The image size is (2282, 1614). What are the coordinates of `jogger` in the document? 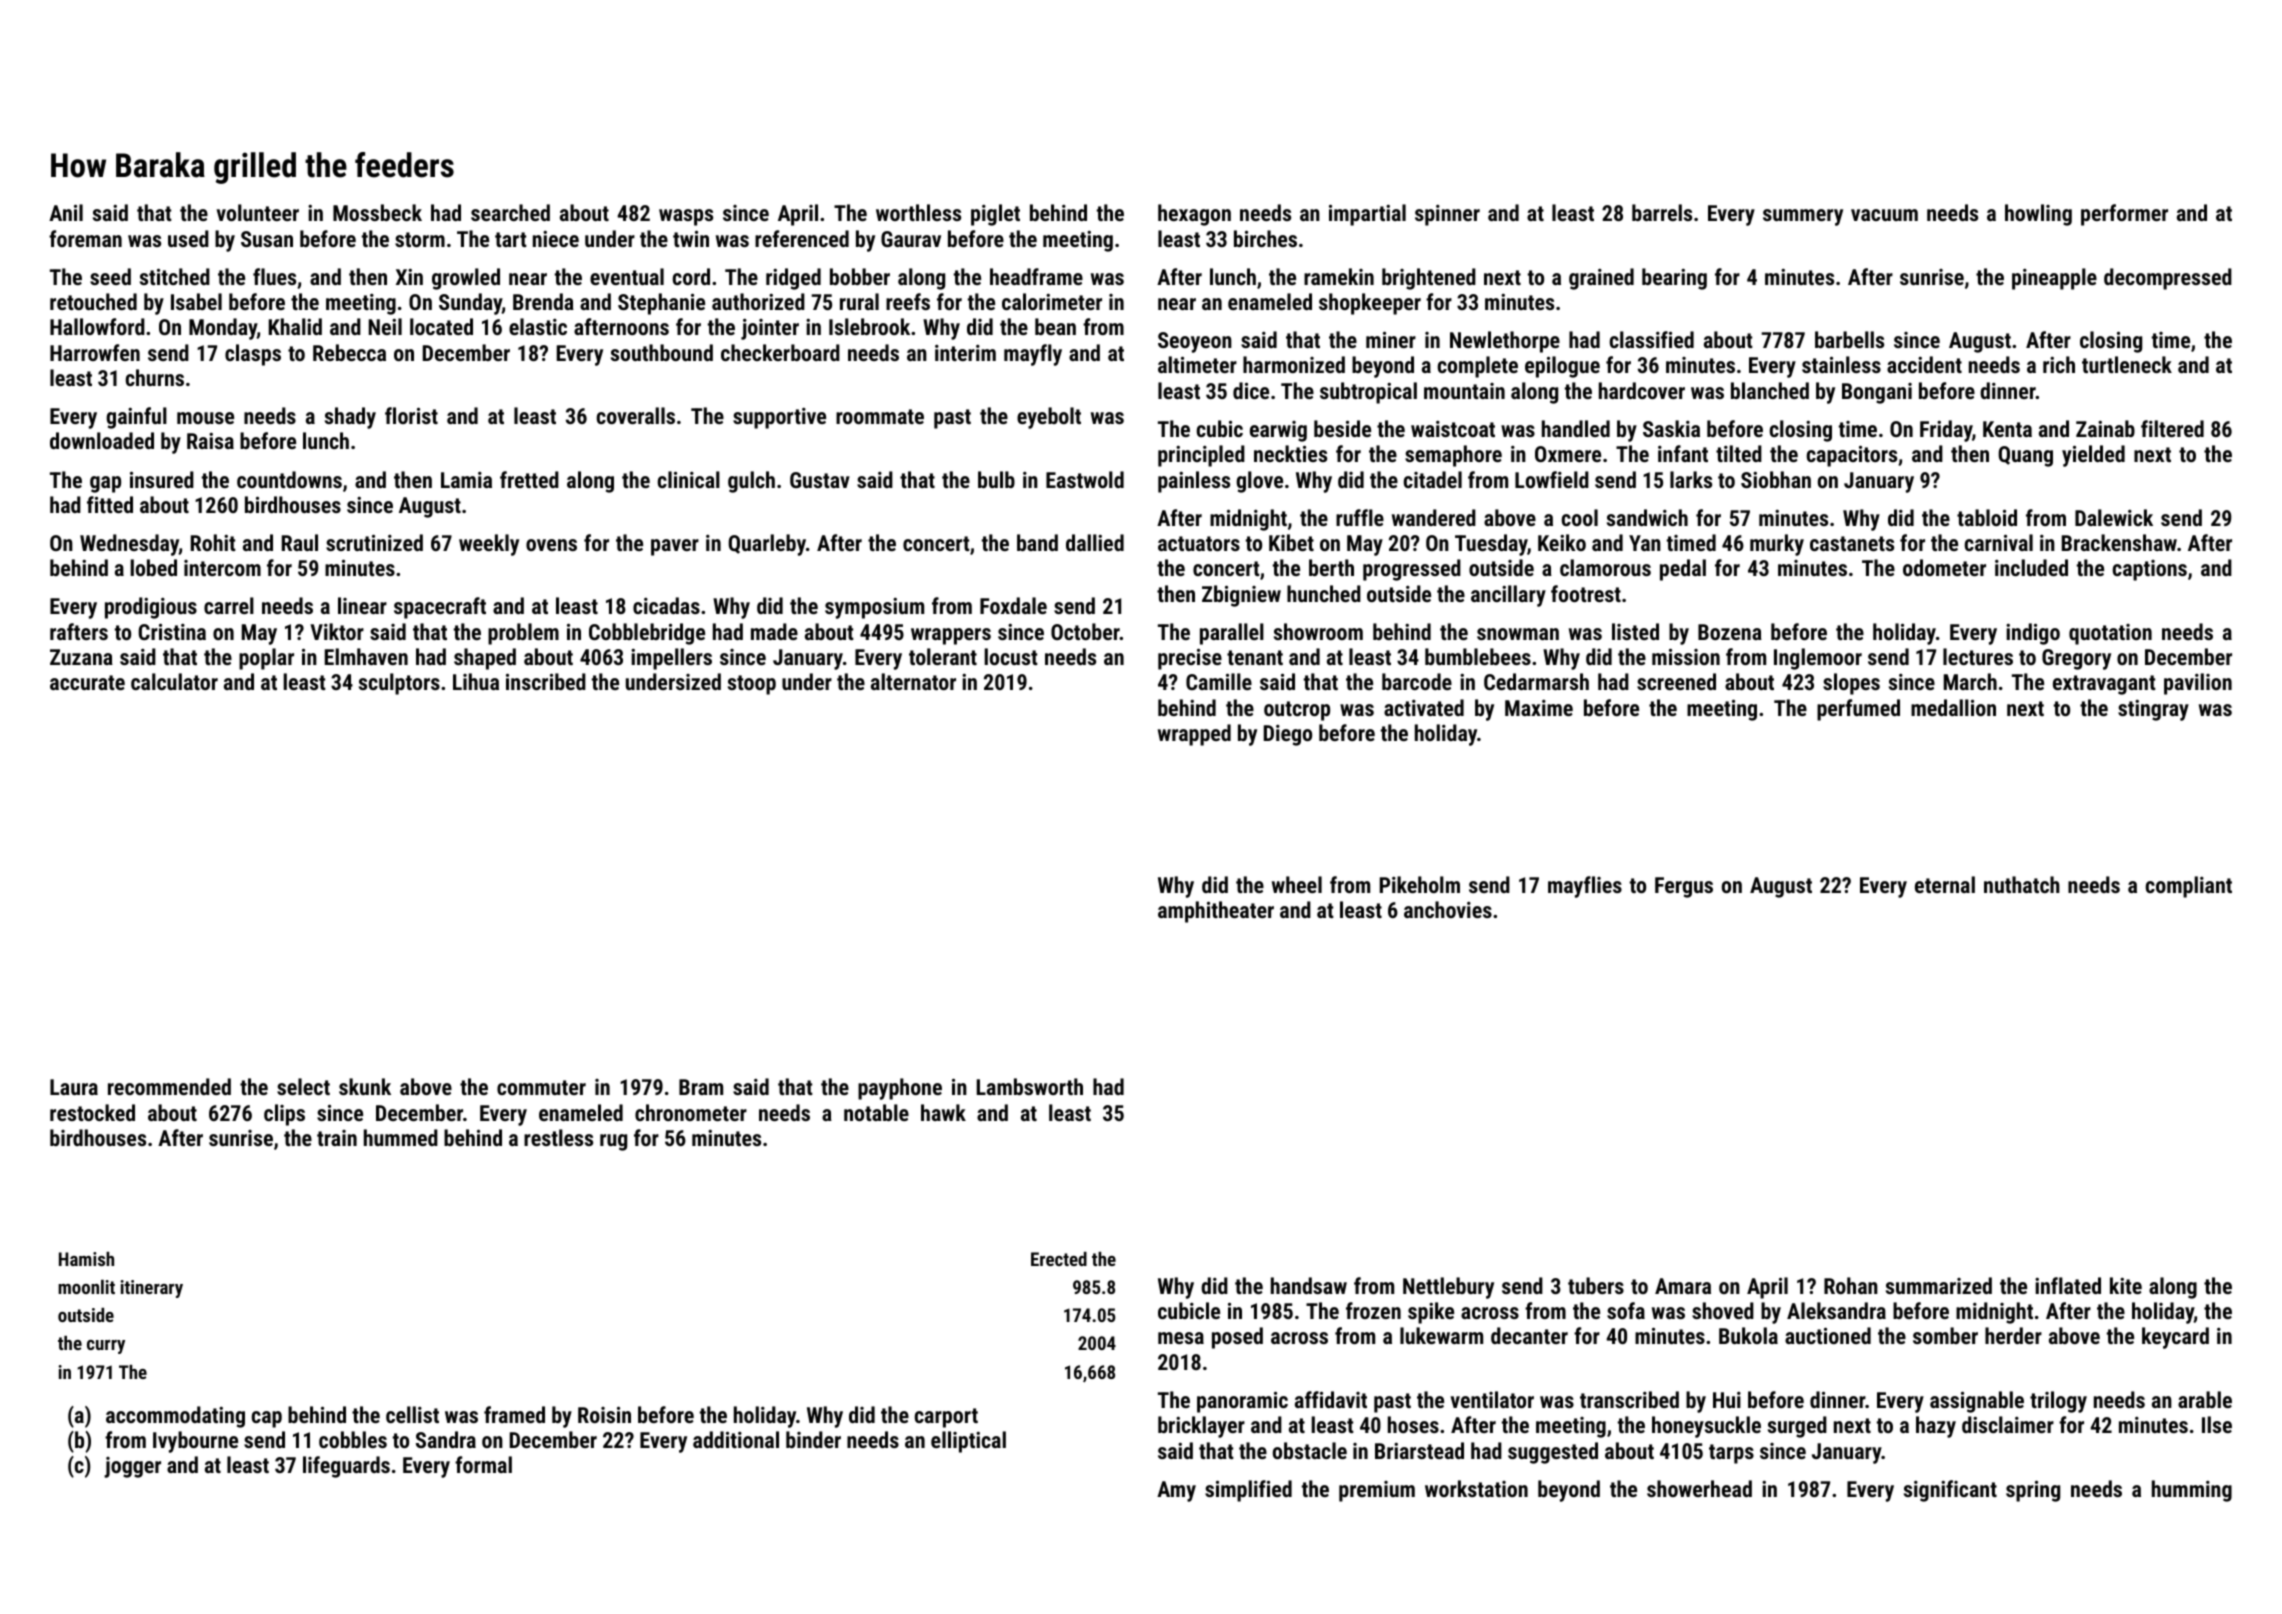 It's located at (132, 1467).
